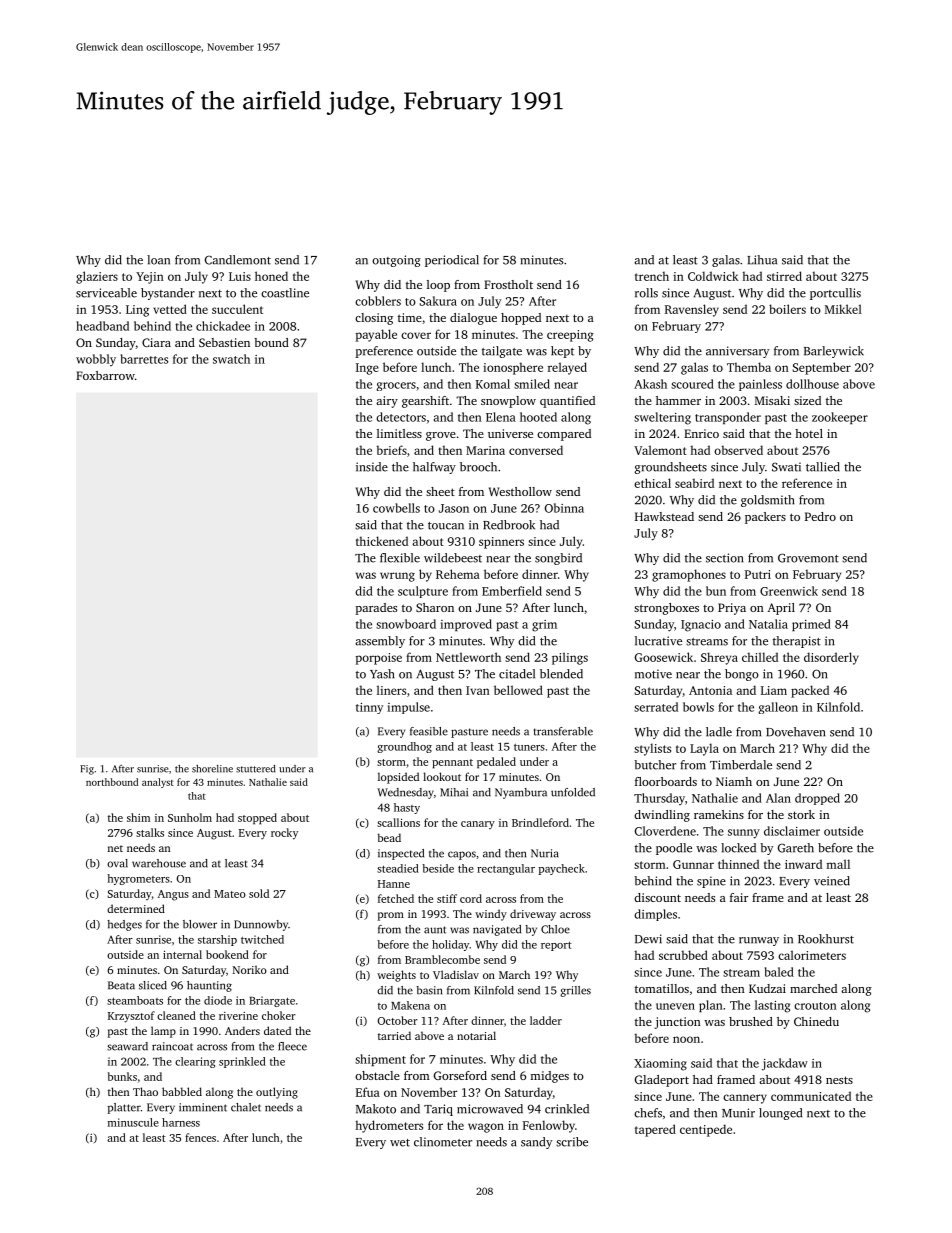 The height and width of the screenshot is (1233, 952). I want to click on honed, so click(271, 276).
